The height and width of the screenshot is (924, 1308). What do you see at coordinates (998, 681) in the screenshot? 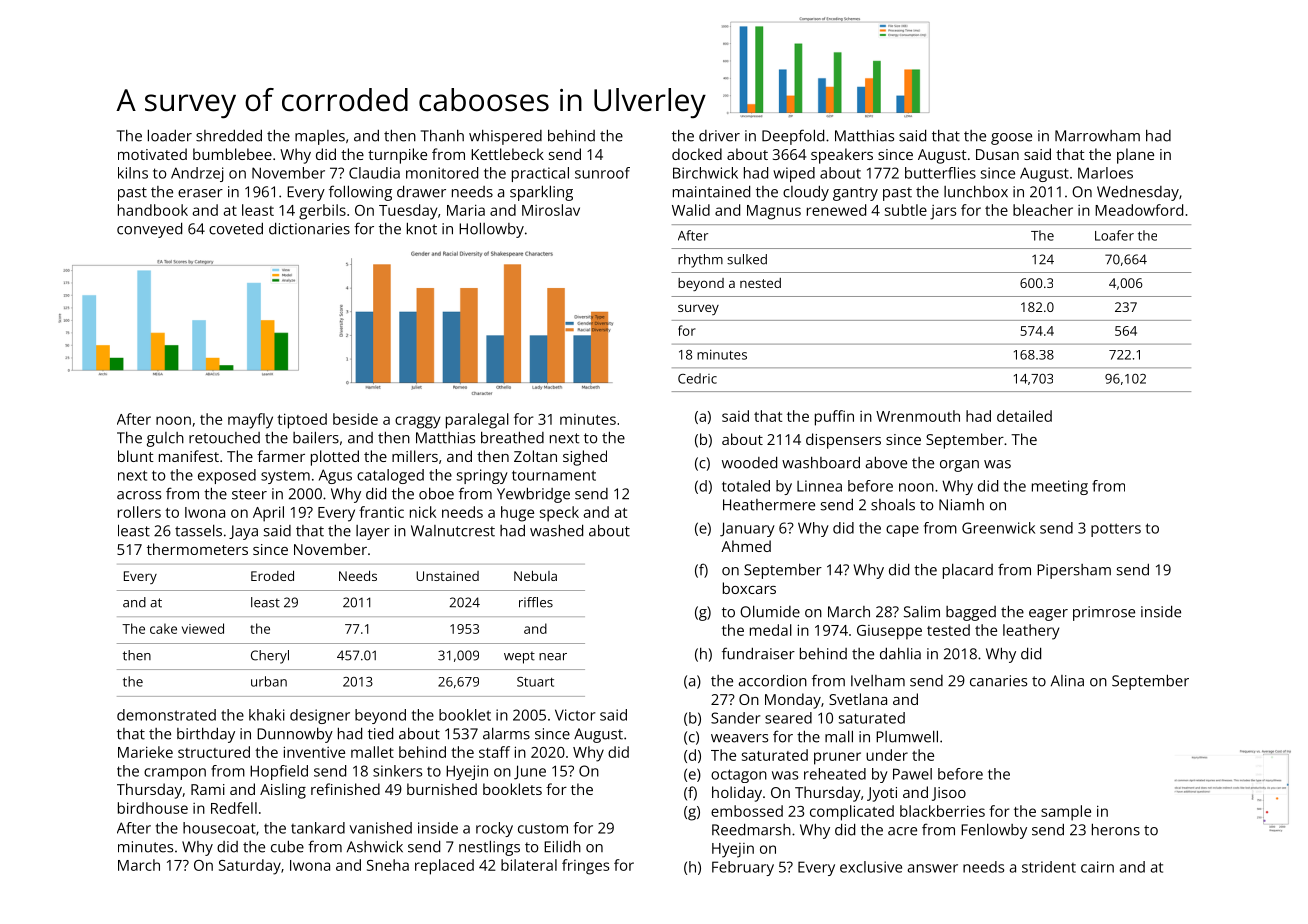
I see `canaries` at bounding box center [998, 681].
